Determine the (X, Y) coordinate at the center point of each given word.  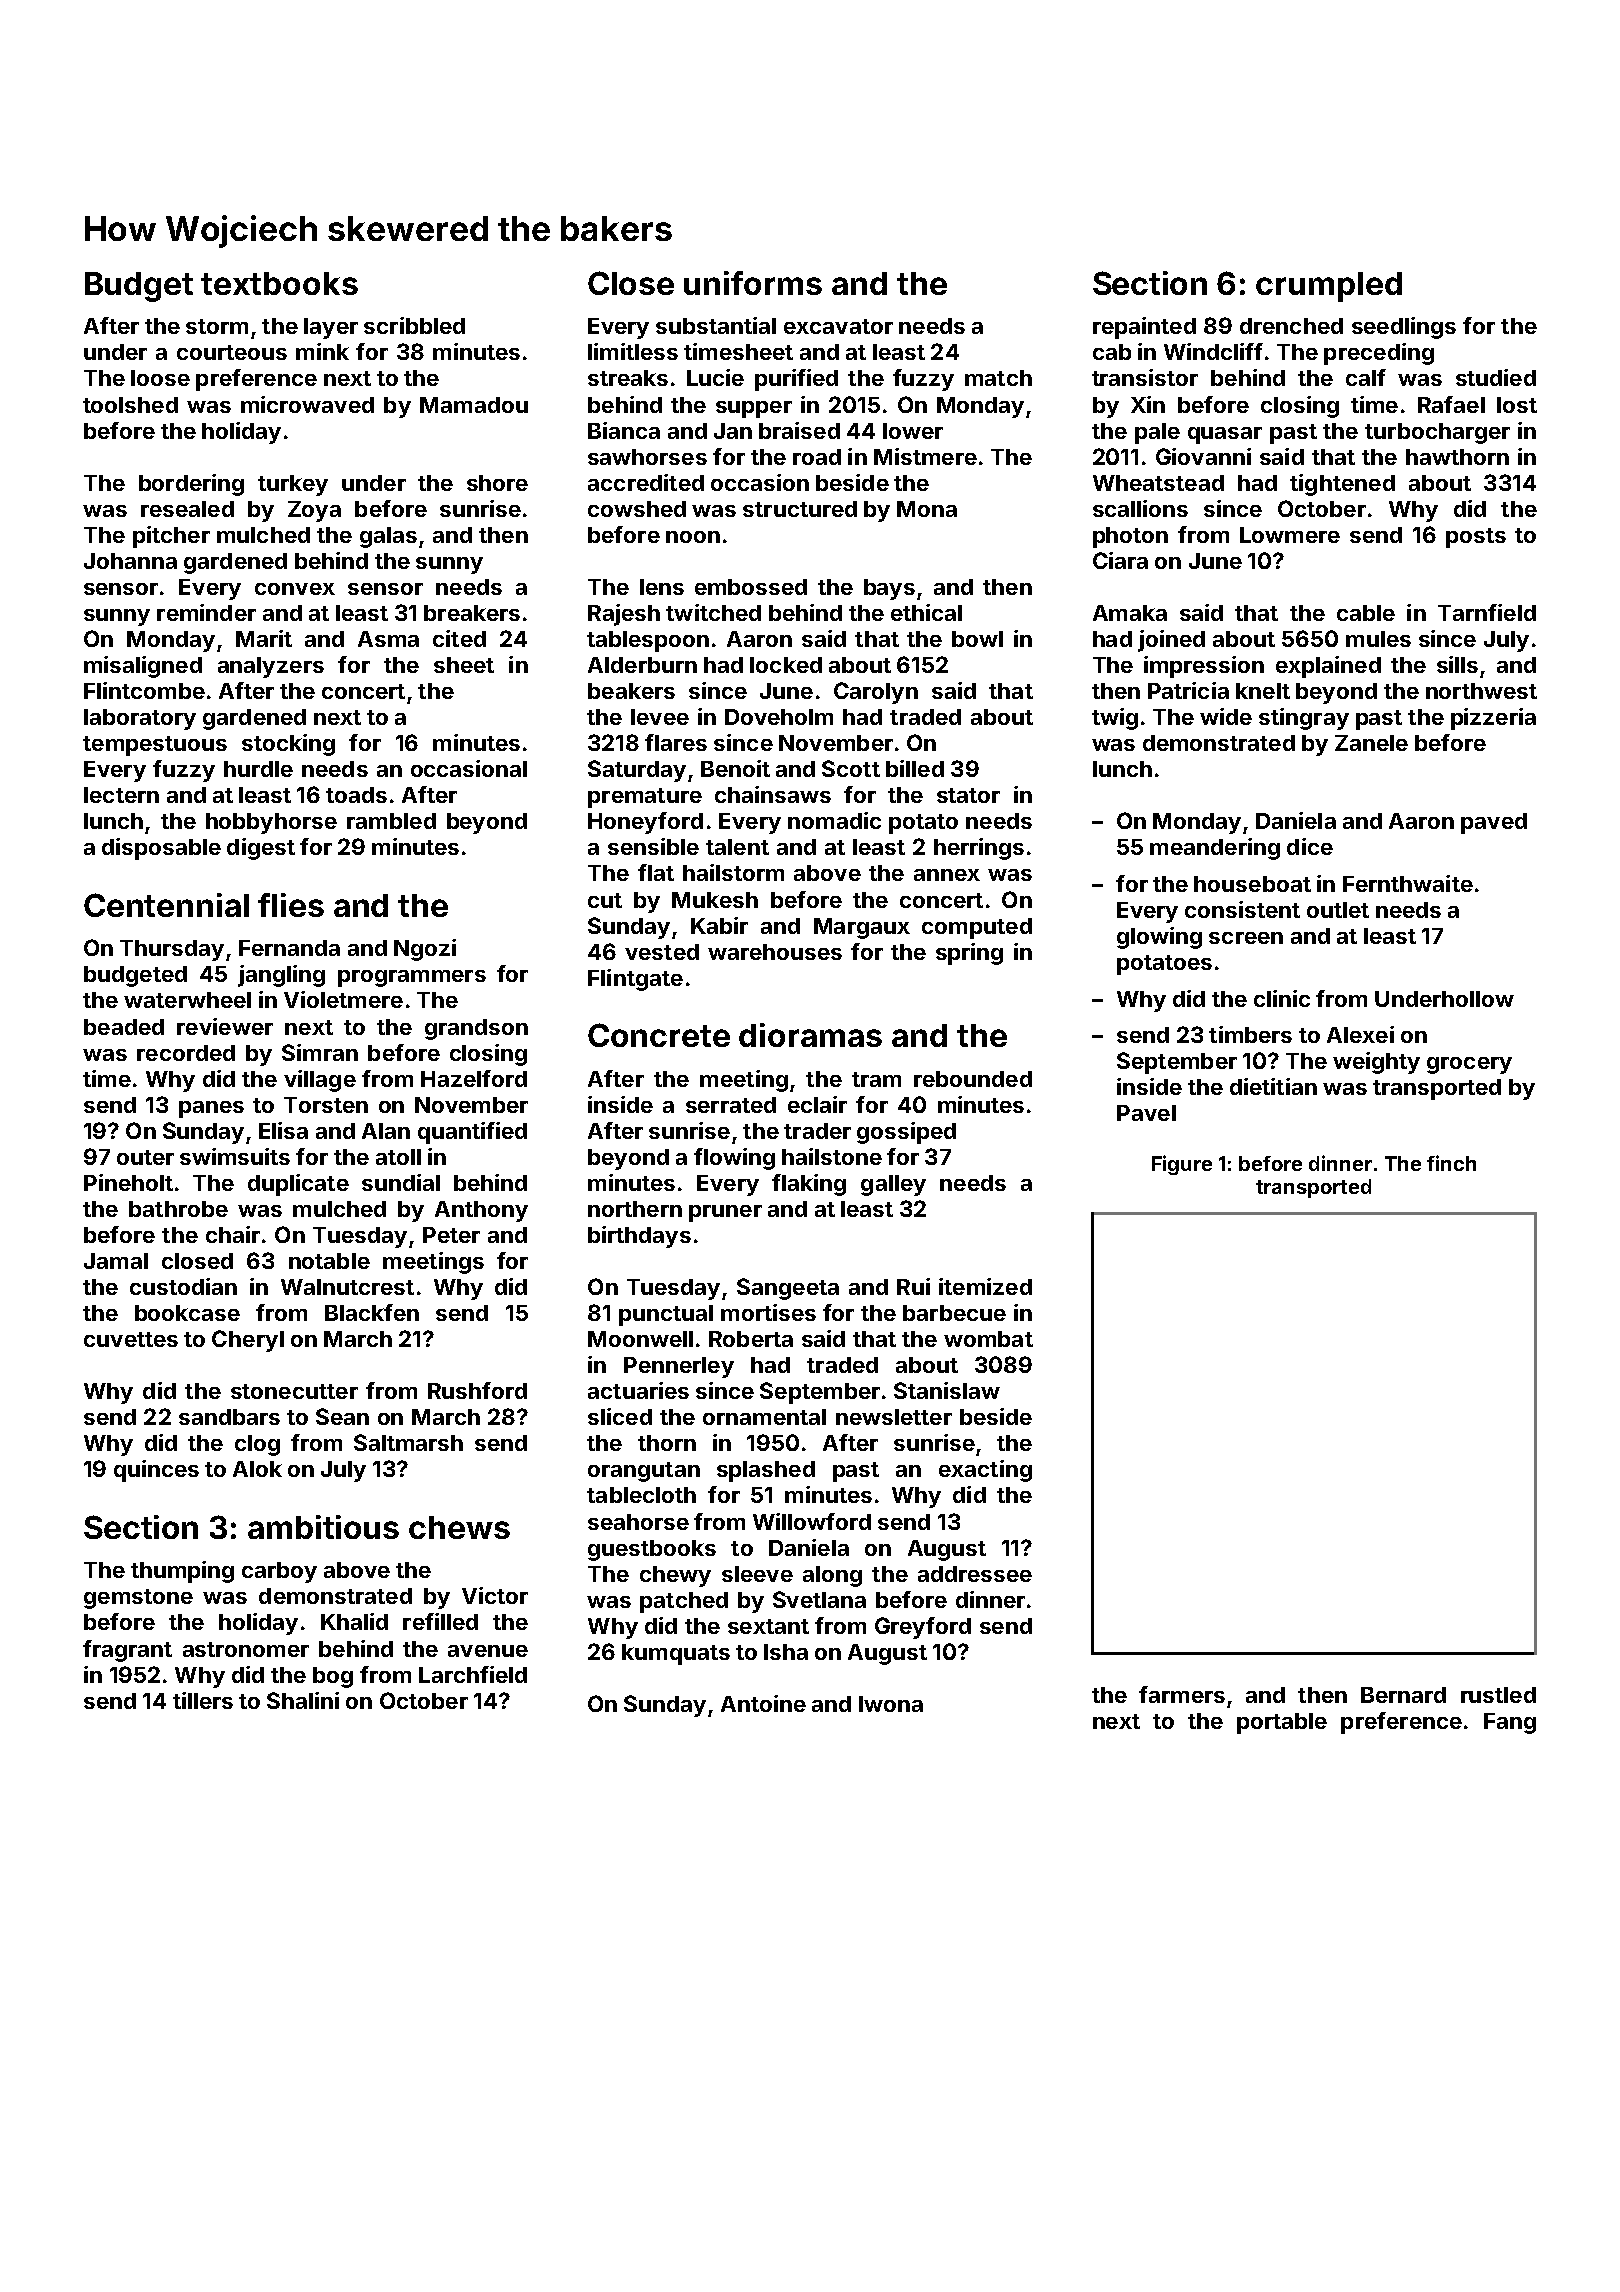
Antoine (763, 1703)
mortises (768, 1312)
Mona (927, 509)
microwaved (307, 404)
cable (1366, 613)
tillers (203, 1700)
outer (145, 1157)
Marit (264, 638)
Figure (1182, 1165)
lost (1517, 405)
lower (913, 431)
